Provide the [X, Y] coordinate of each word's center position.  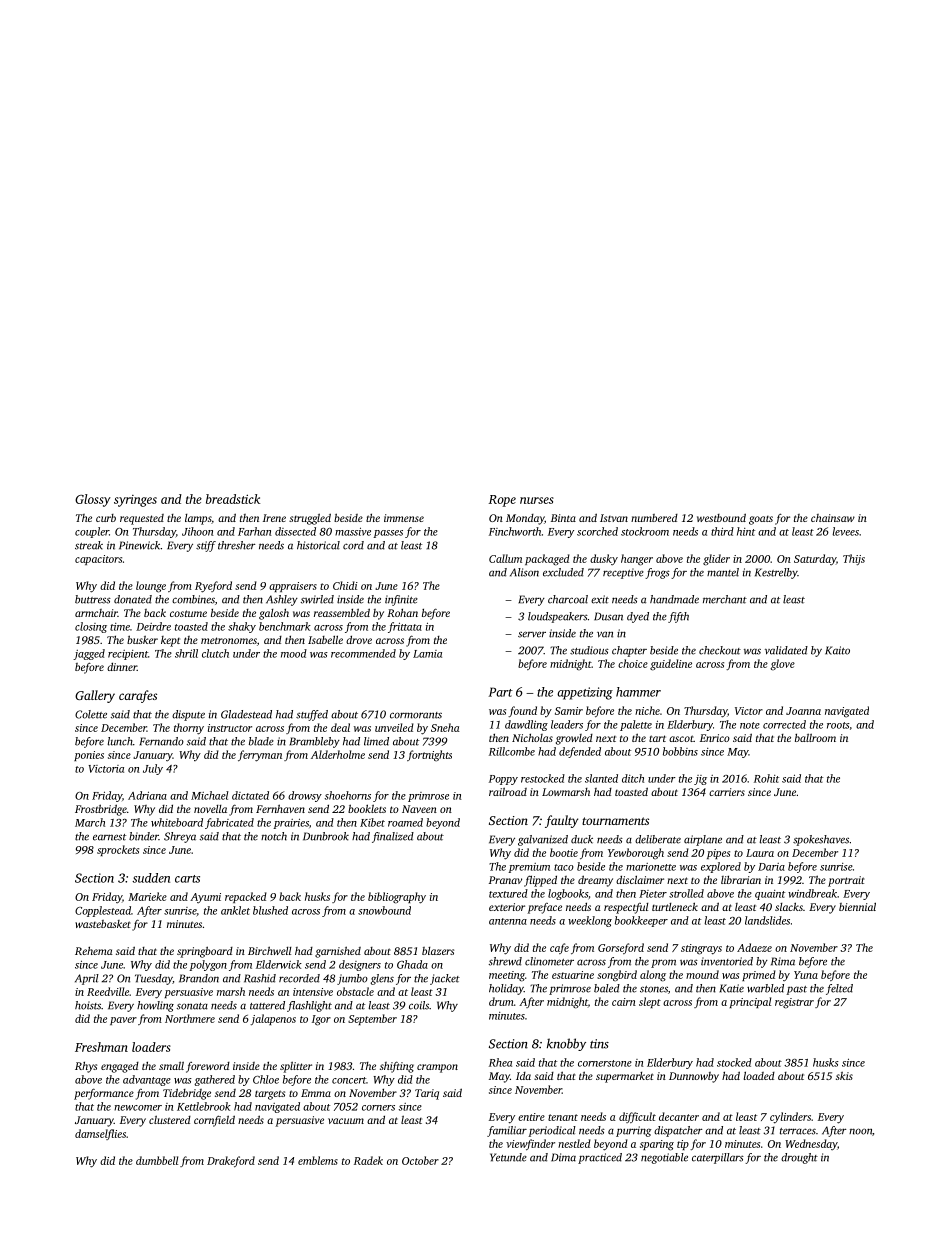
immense [404, 518]
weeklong [590, 921]
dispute [188, 715]
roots [838, 725]
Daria [771, 867]
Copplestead [103, 911]
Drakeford [231, 1162]
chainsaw [833, 518]
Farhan [255, 531]
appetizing [585, 693]
